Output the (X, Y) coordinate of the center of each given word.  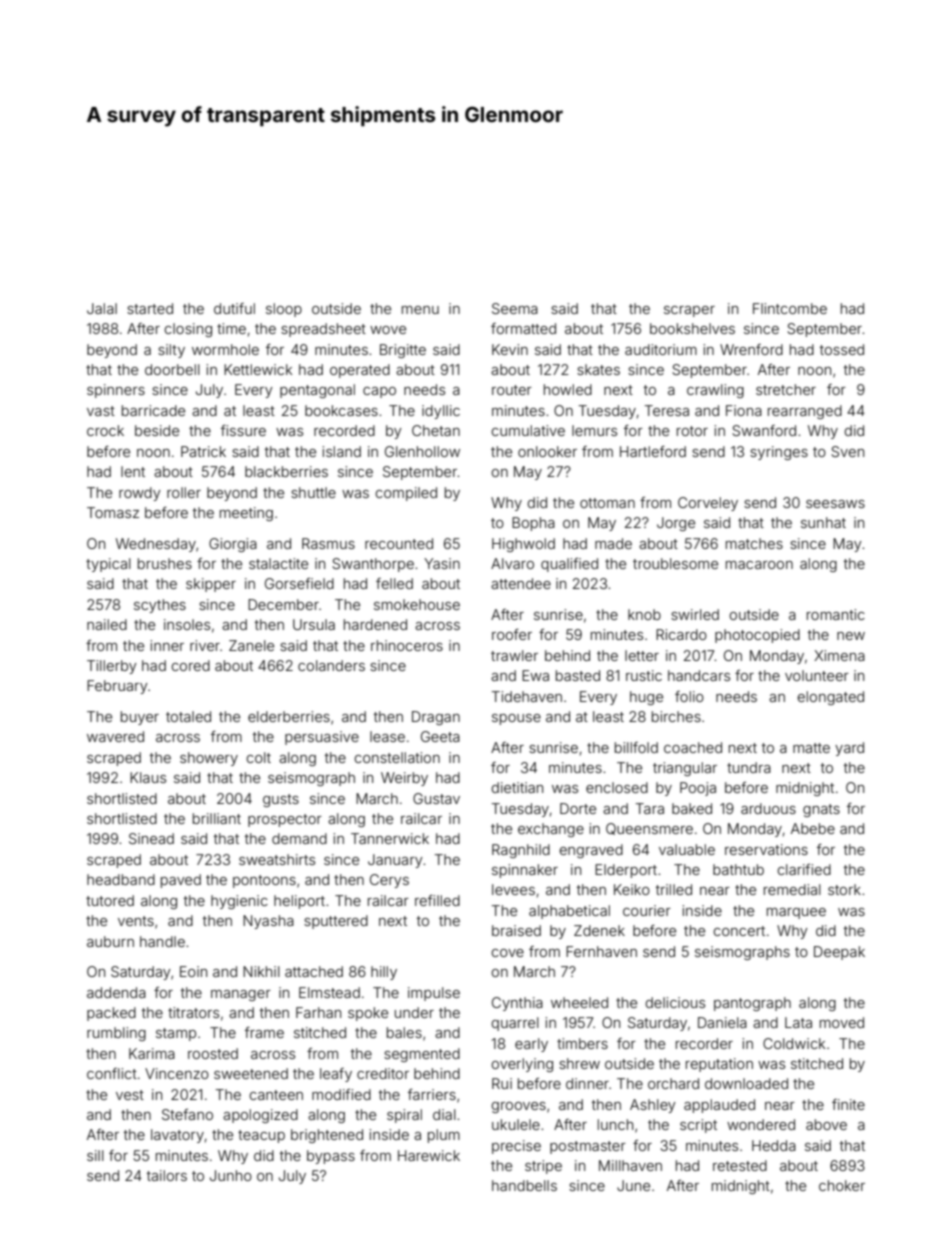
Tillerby (112, 667)
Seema (515, 308)
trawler (514, 655)
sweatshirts (277, 859)
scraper (689, 311)
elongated (830, 698)
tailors (167, 1175)
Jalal (102, 308)
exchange (551, 830)
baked (692, 808)
